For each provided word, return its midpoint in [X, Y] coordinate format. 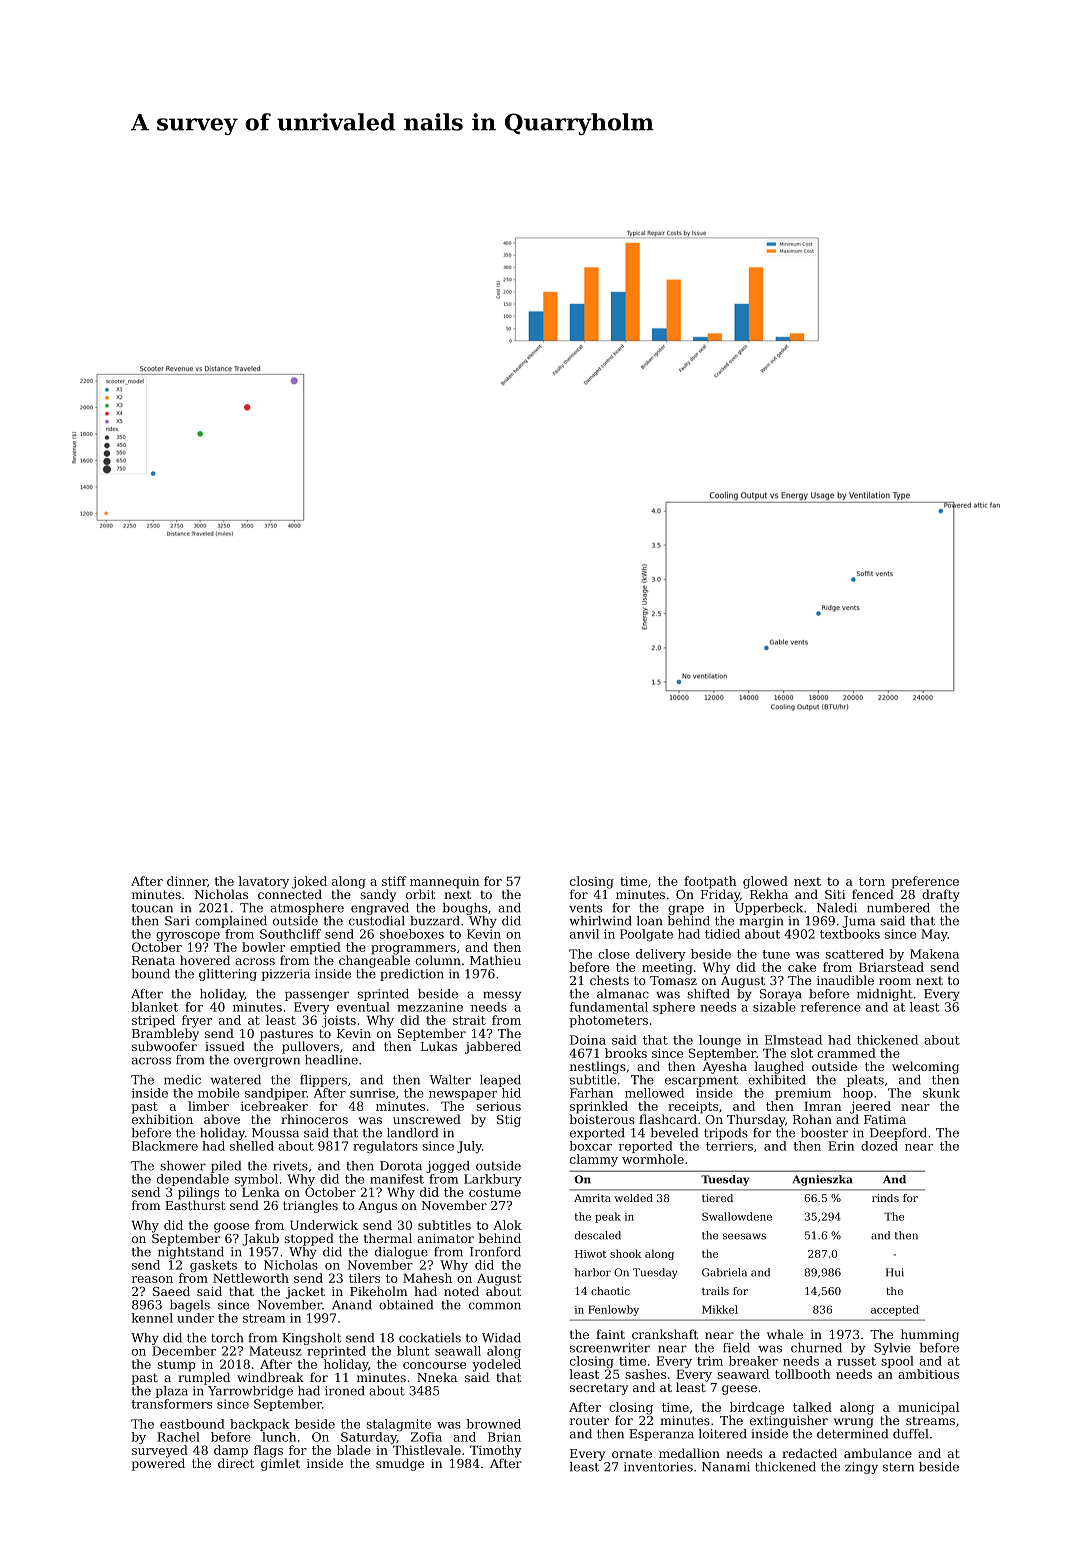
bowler [263, 947]
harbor [593, 1272]
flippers [323, 1081]
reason [152, 1279]
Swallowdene [737, 1216]
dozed [879, 1146]
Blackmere [165, 1146]
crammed [846, 1053]
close [614, 954]
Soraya [781, 995]
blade [354, 1450]
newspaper [463, 1095]
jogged [448, 1167]
